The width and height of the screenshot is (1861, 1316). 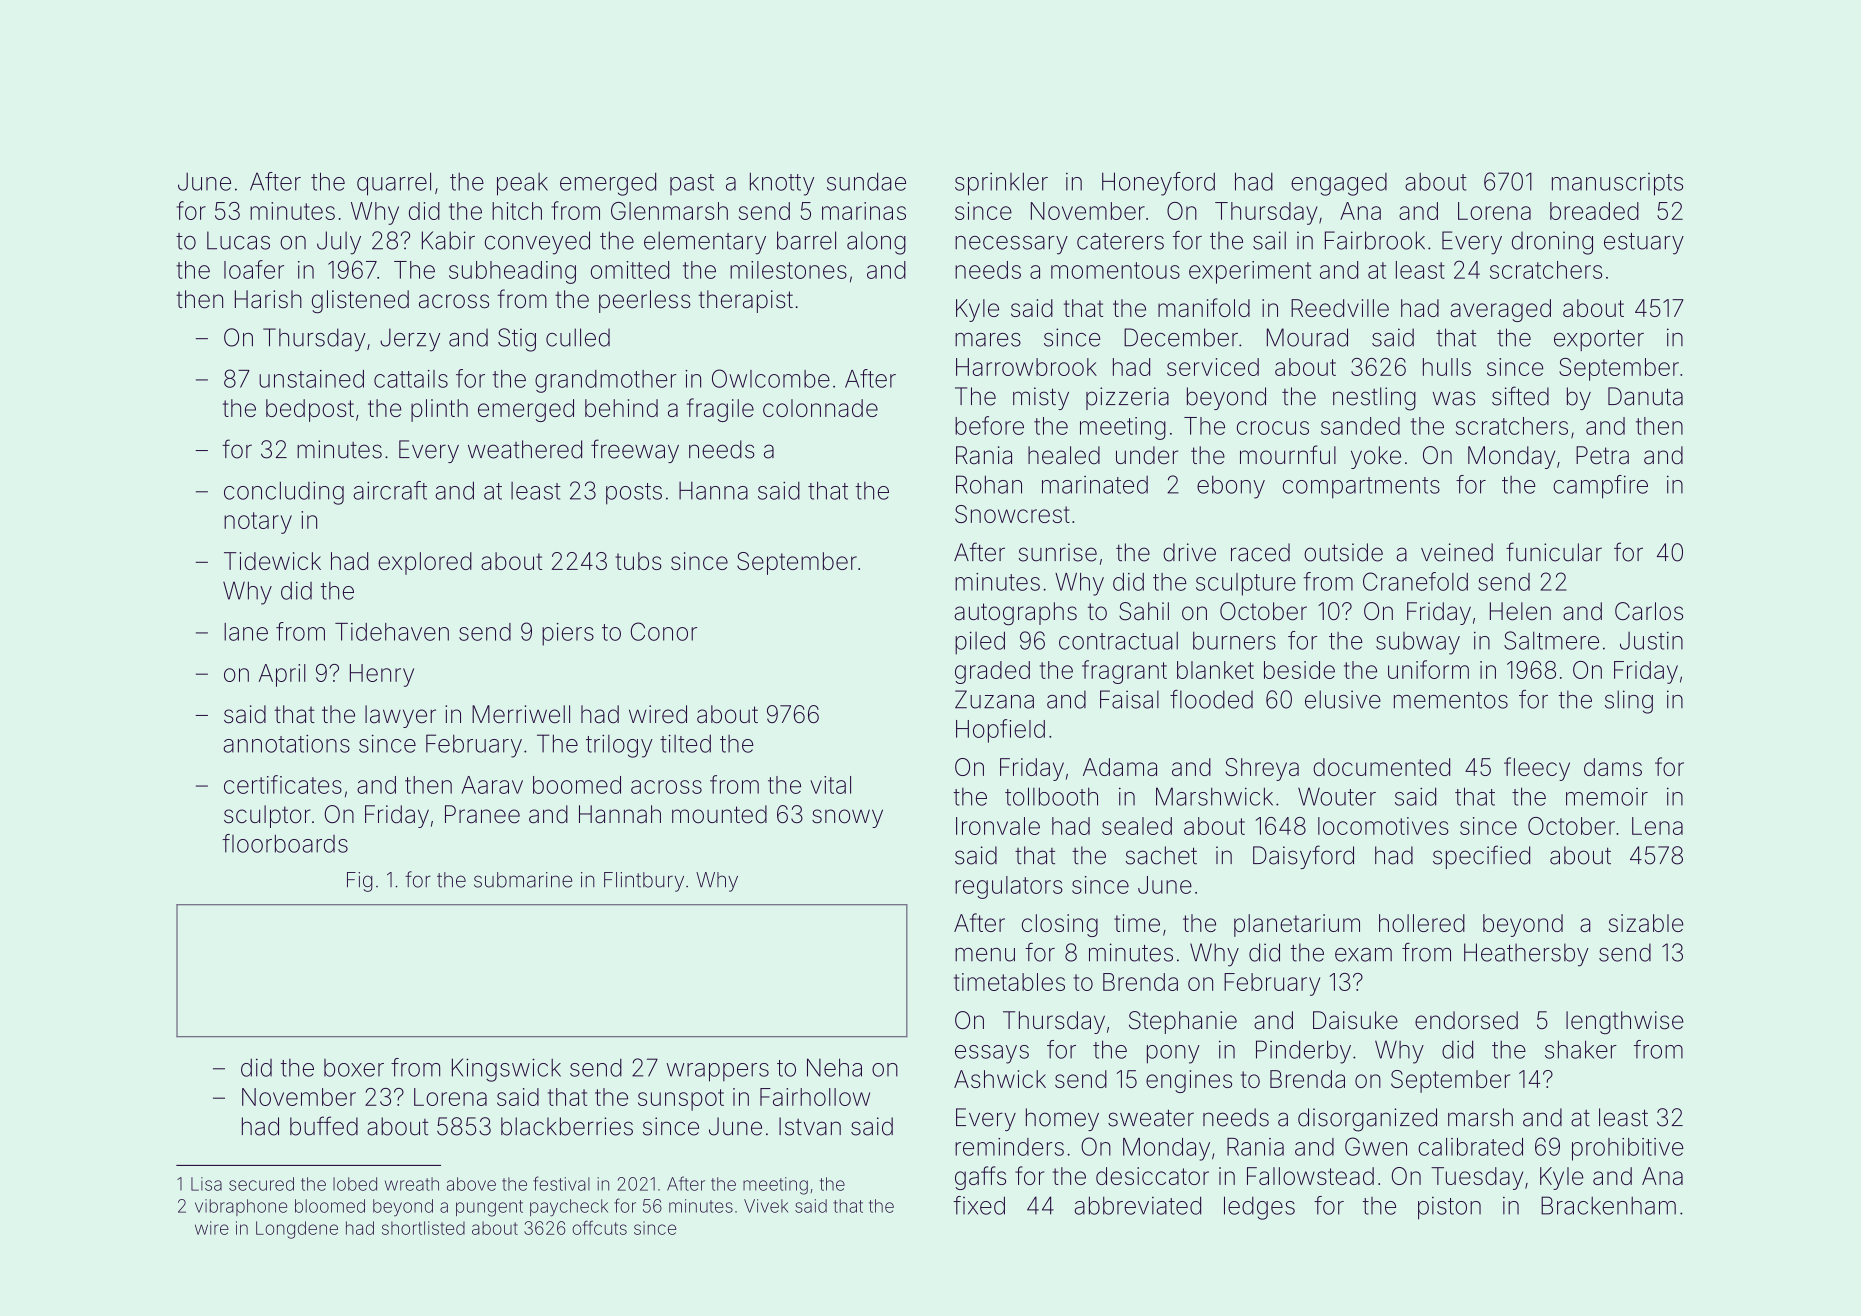 What do you see at coordinates (448, 240) in the screenshot?
I see `Kabir` at bounding box center [448, 240].
